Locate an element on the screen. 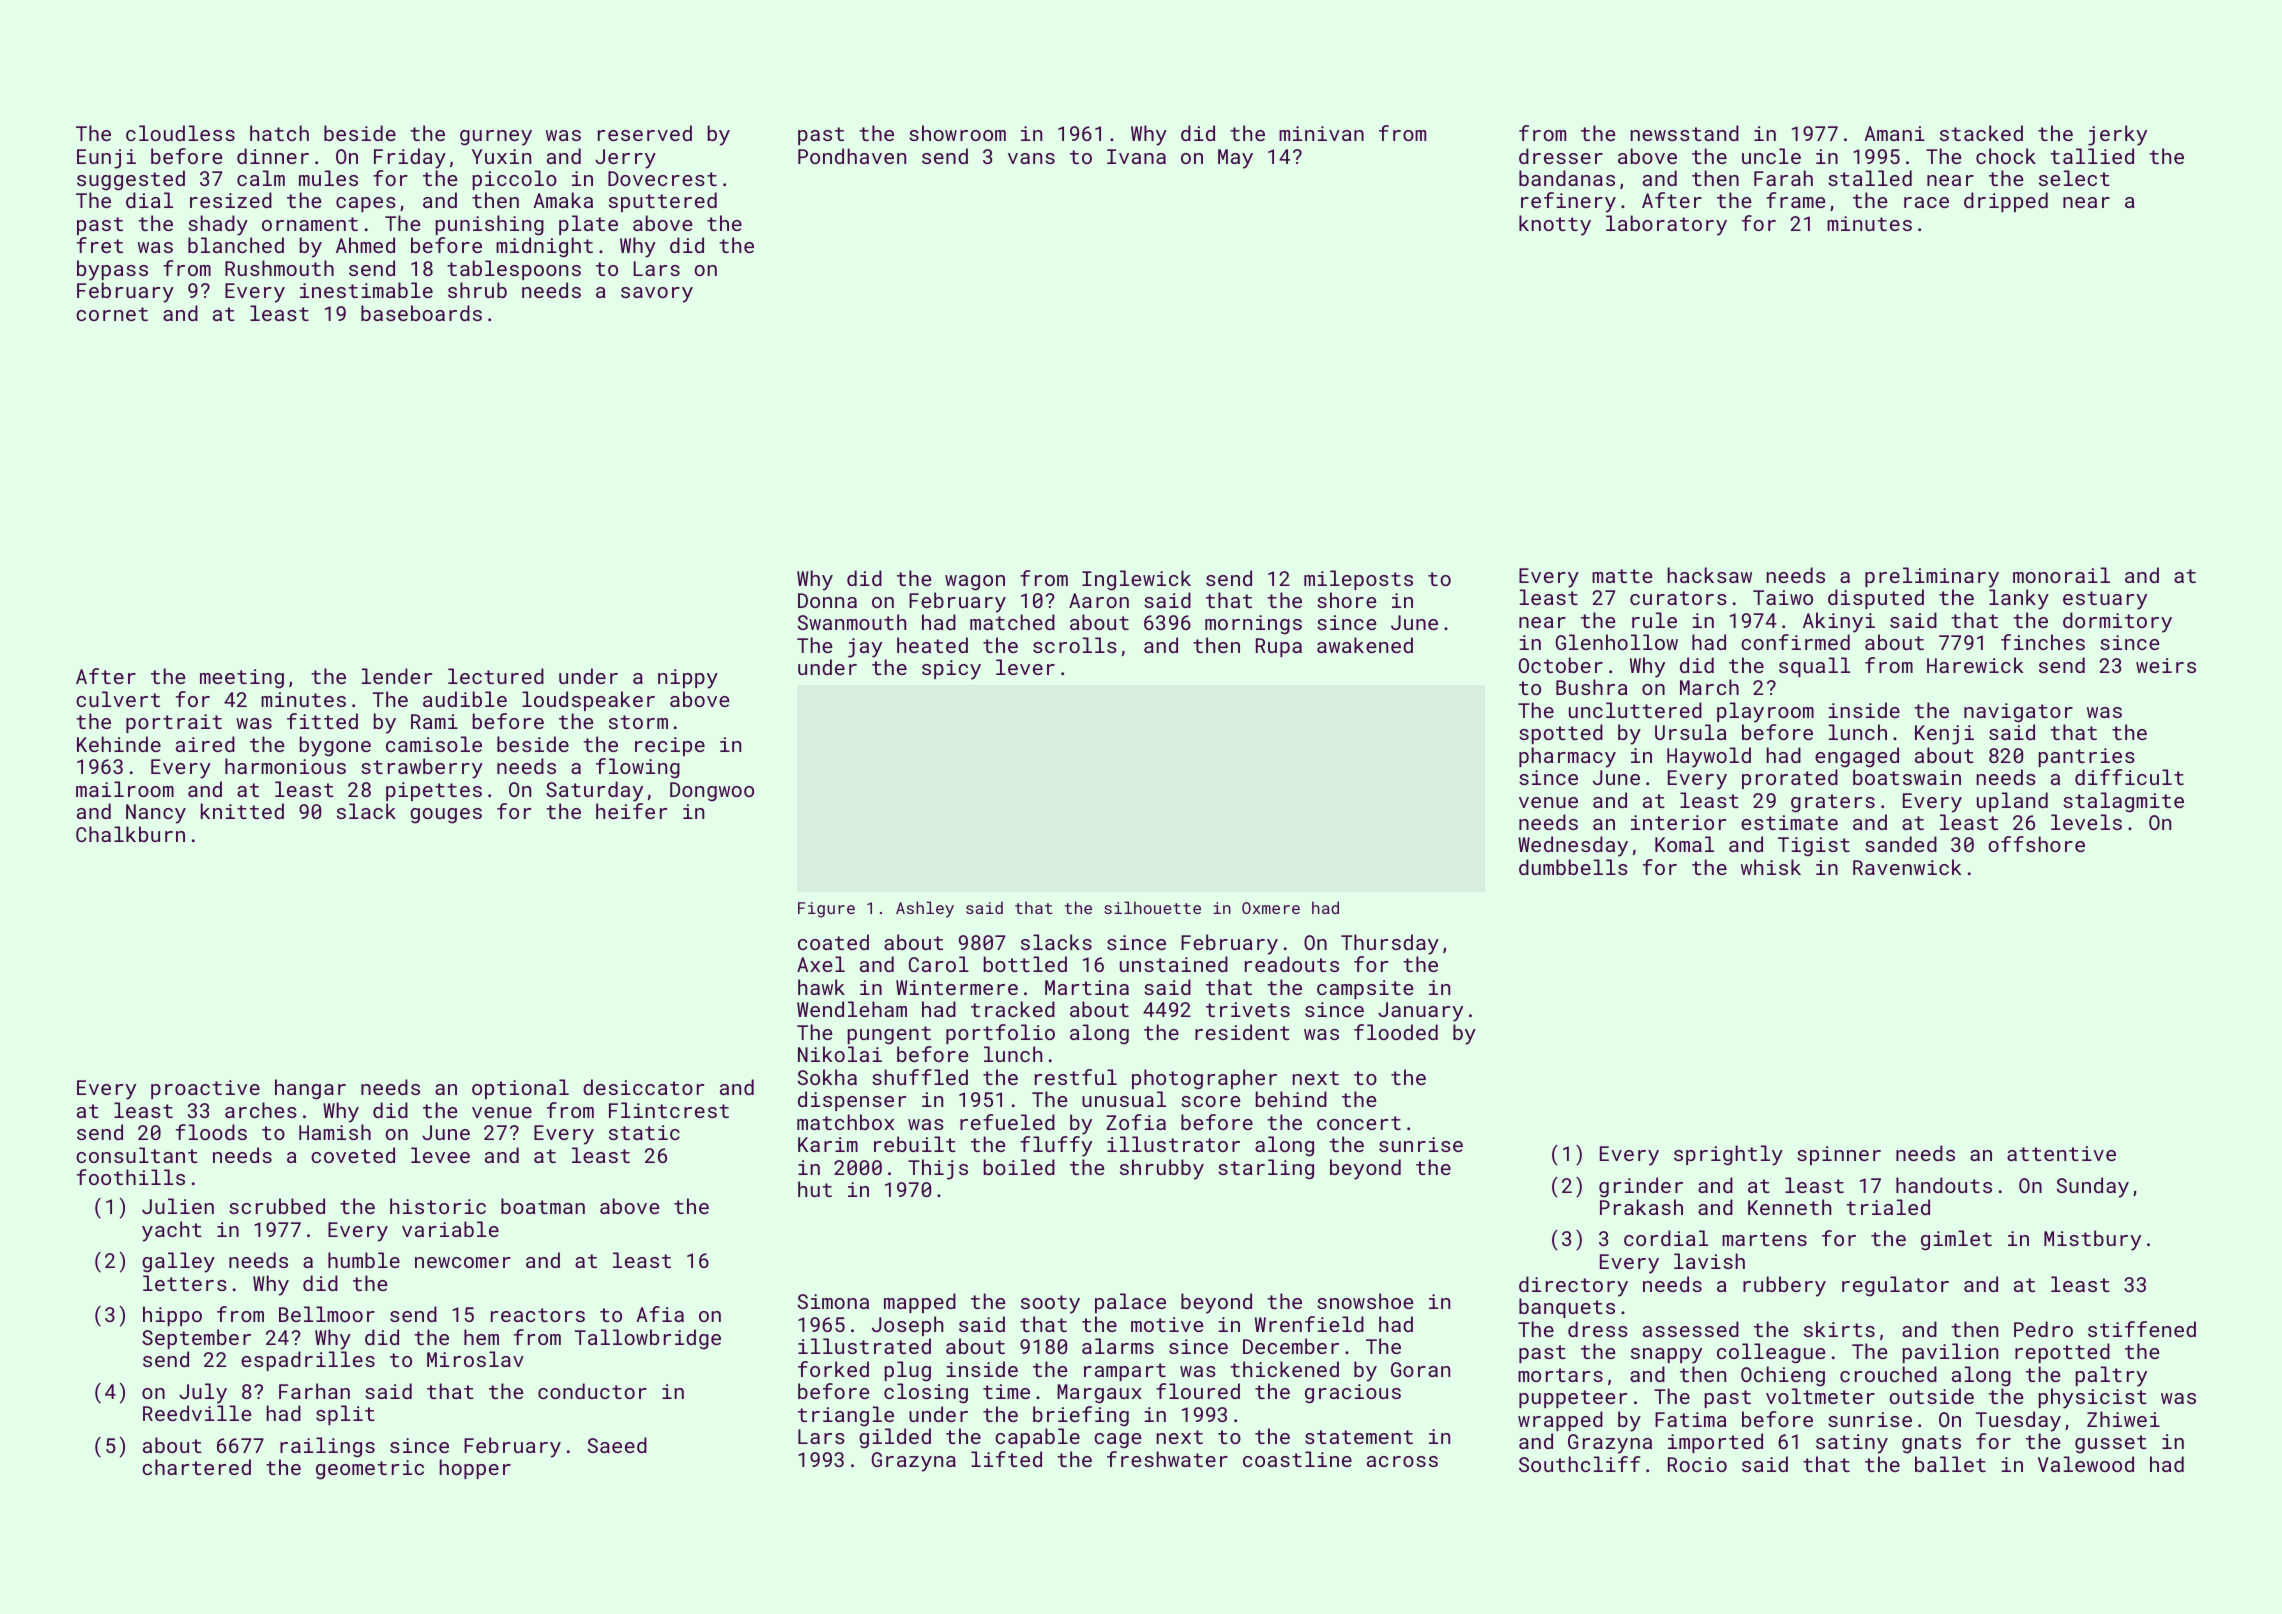  Oxmere is located at coordinates (1271, 908).
